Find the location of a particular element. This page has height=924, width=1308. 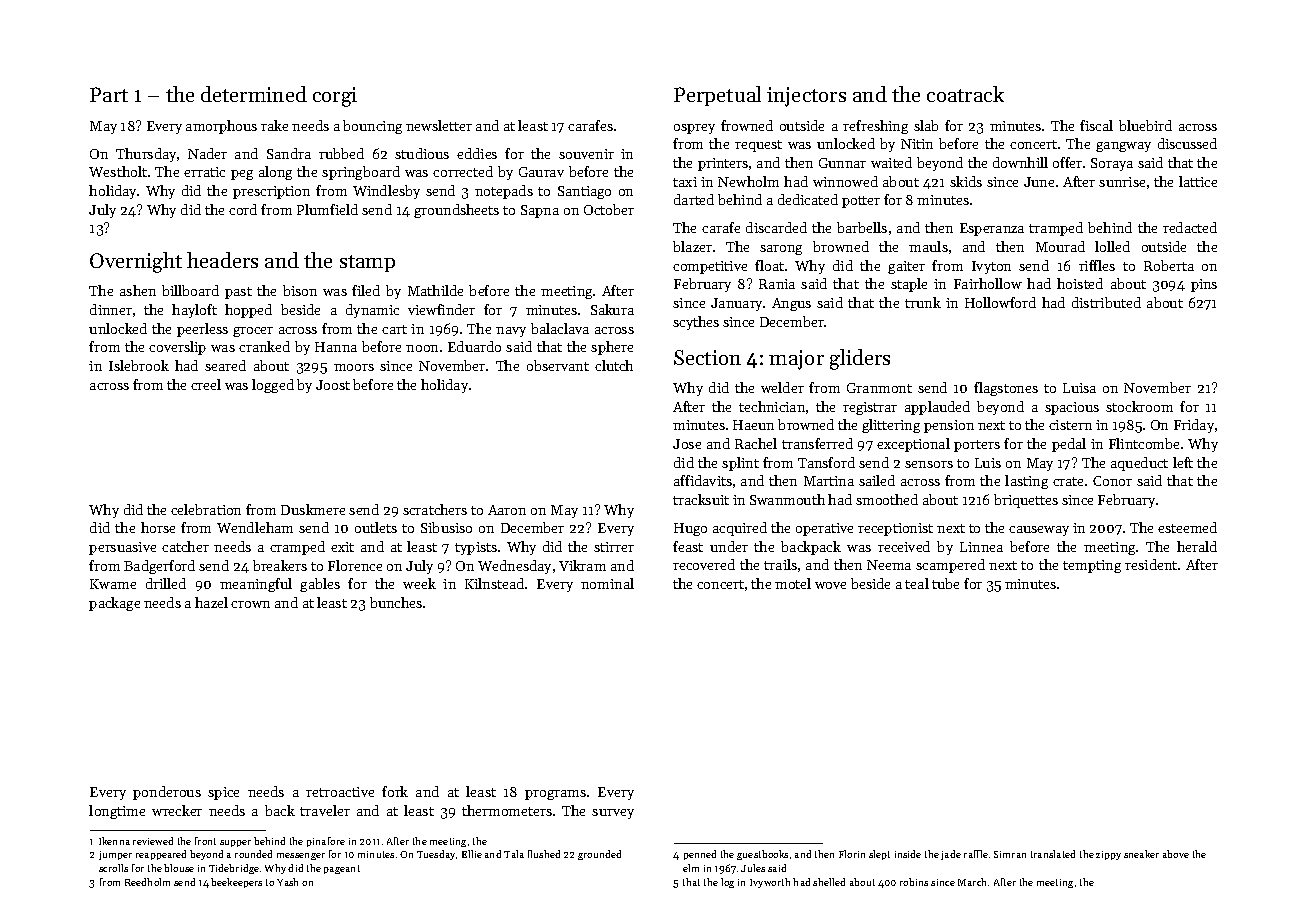

Linnea is located at coordinates (981, 547).
